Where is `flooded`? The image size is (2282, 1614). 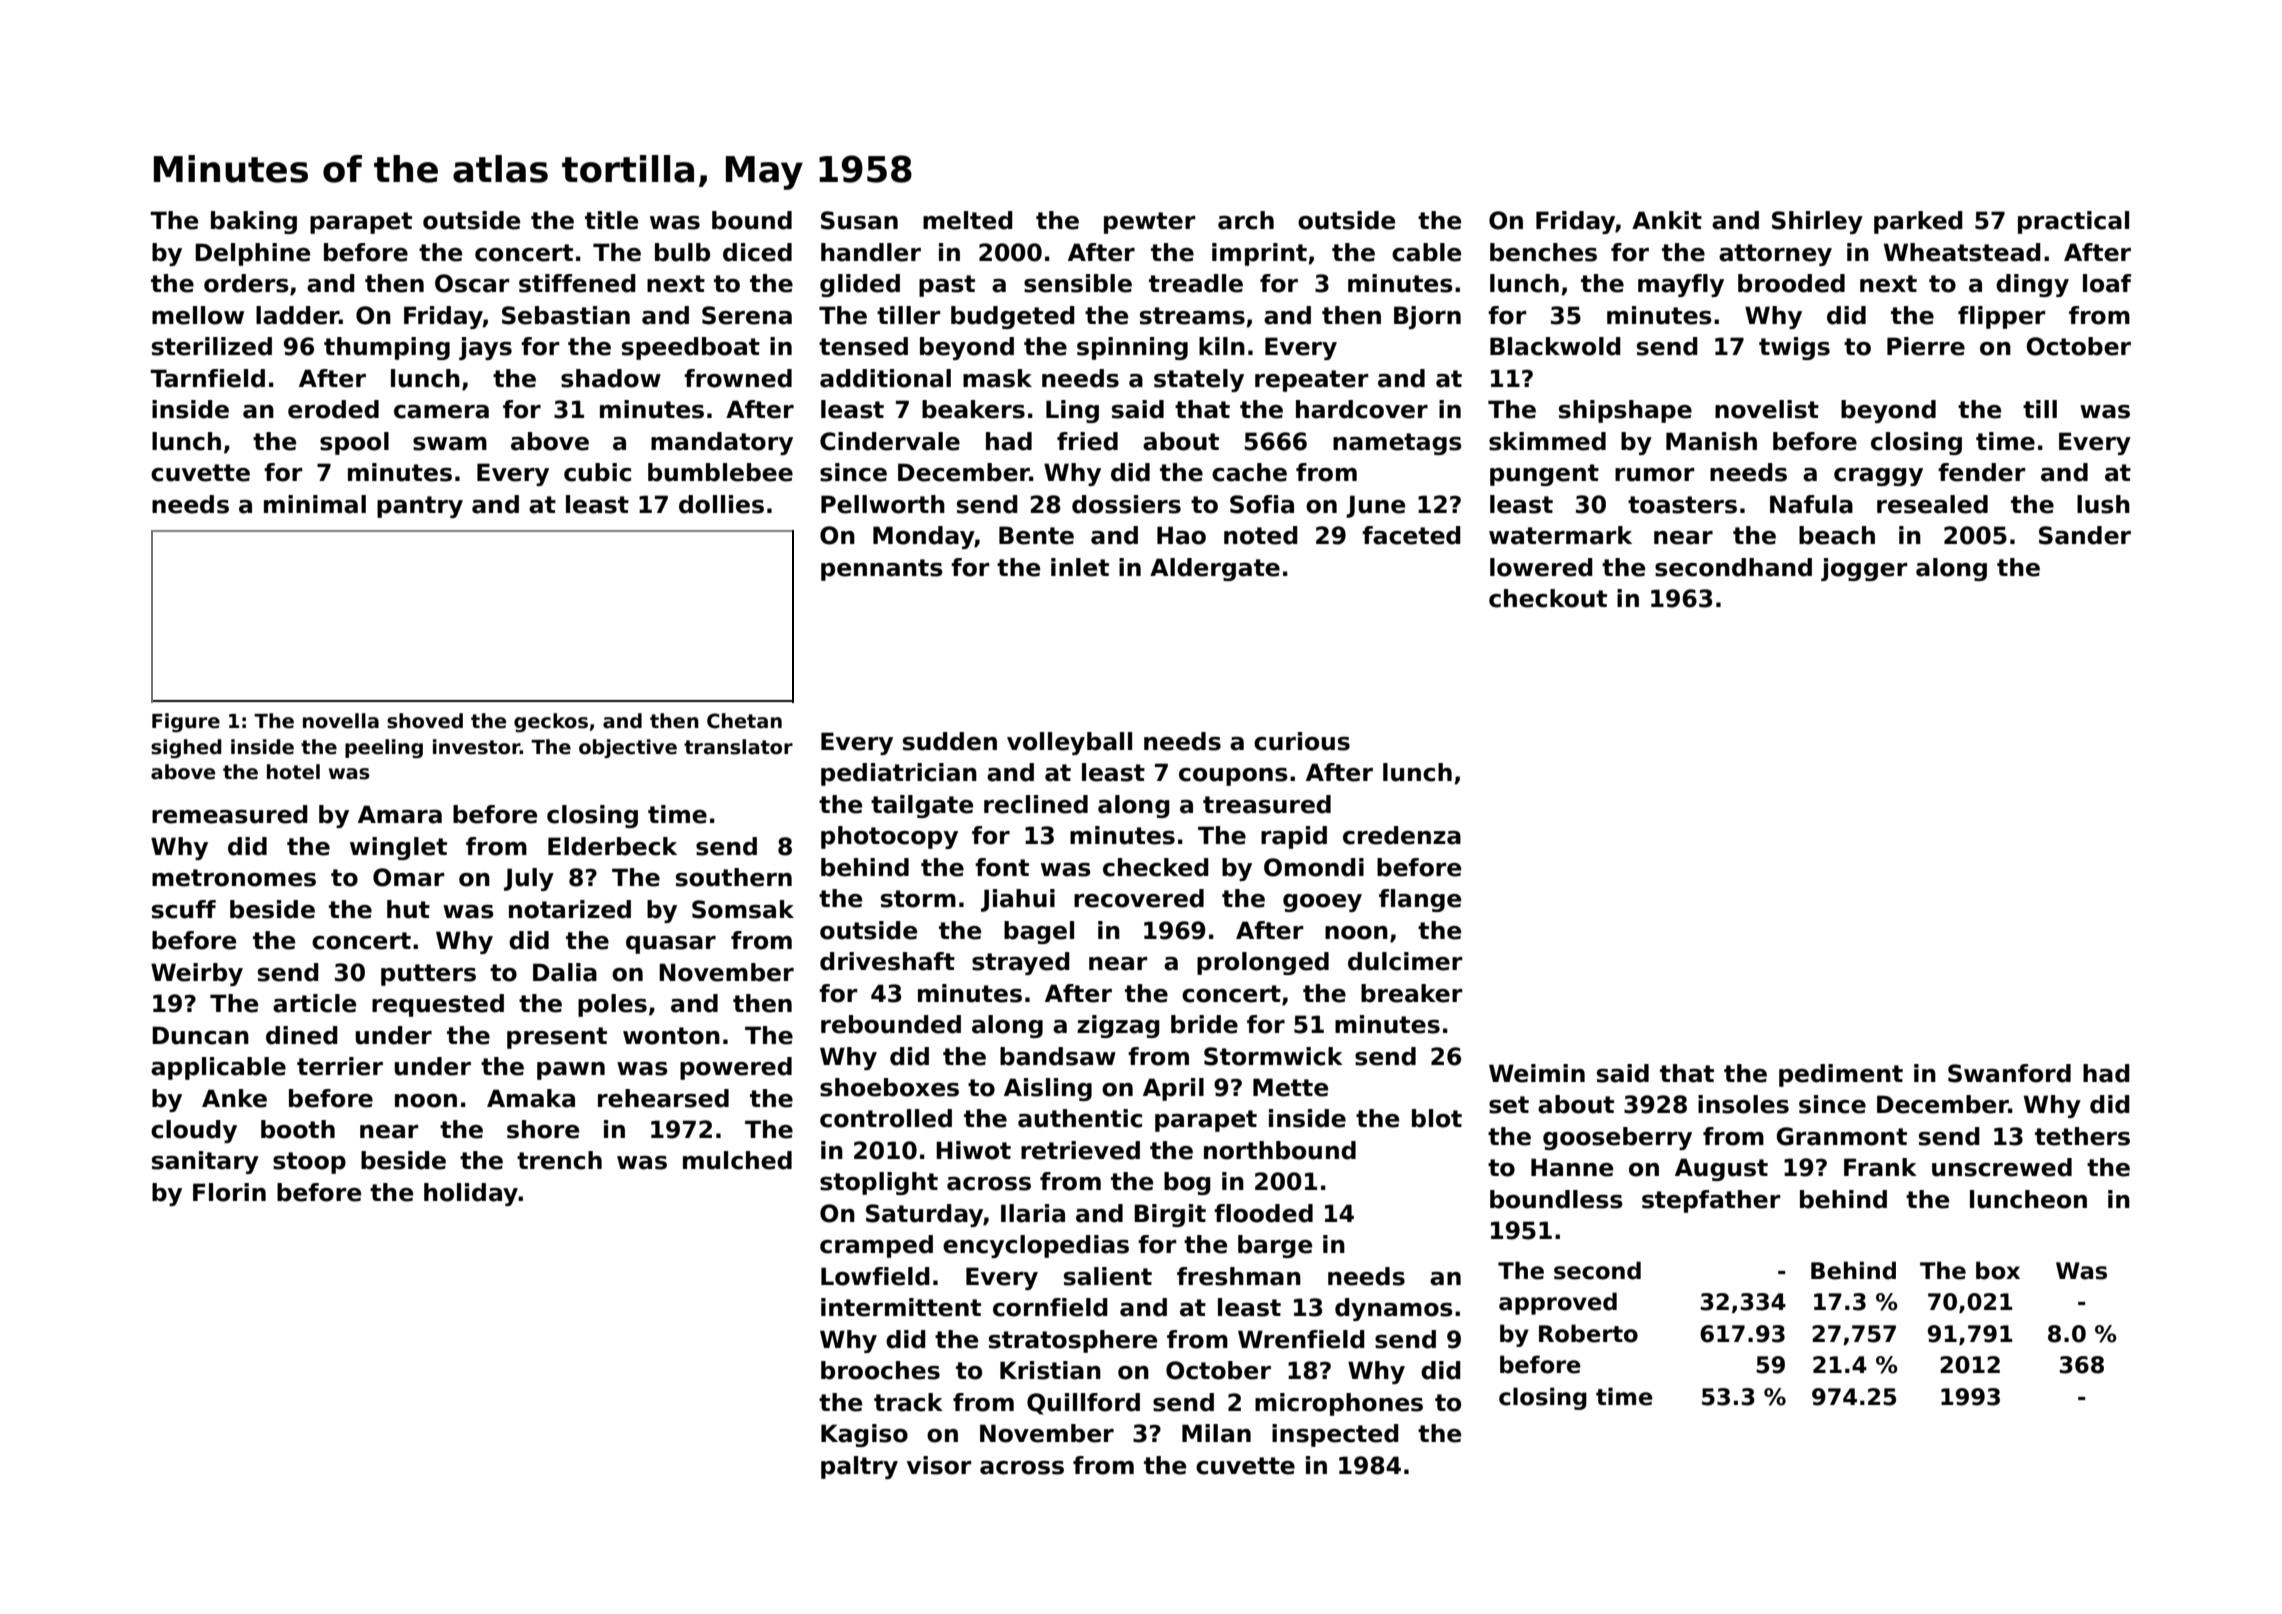
flooded is located at coordinates (1263, 1213).
